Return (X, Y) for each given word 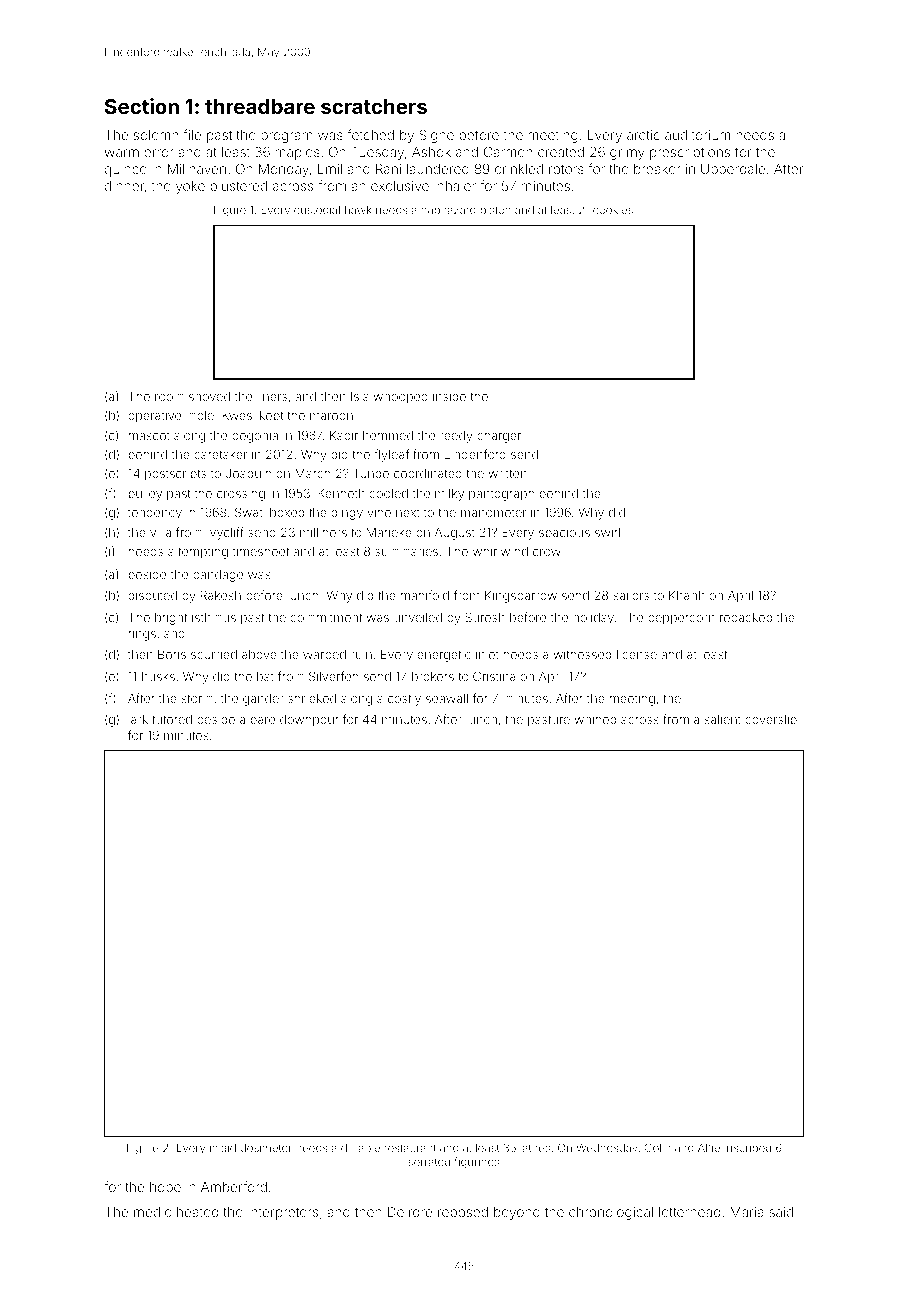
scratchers (374, 106)
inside (449, 396)
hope (165, 1188)
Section (142, 106)
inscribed (748, 1147)
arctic (643, 135)
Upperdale (733, 170)
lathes (535, 1148)
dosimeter (266, 1147)
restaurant (410, 1148)
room (169, 397)
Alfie (709, 1147)
